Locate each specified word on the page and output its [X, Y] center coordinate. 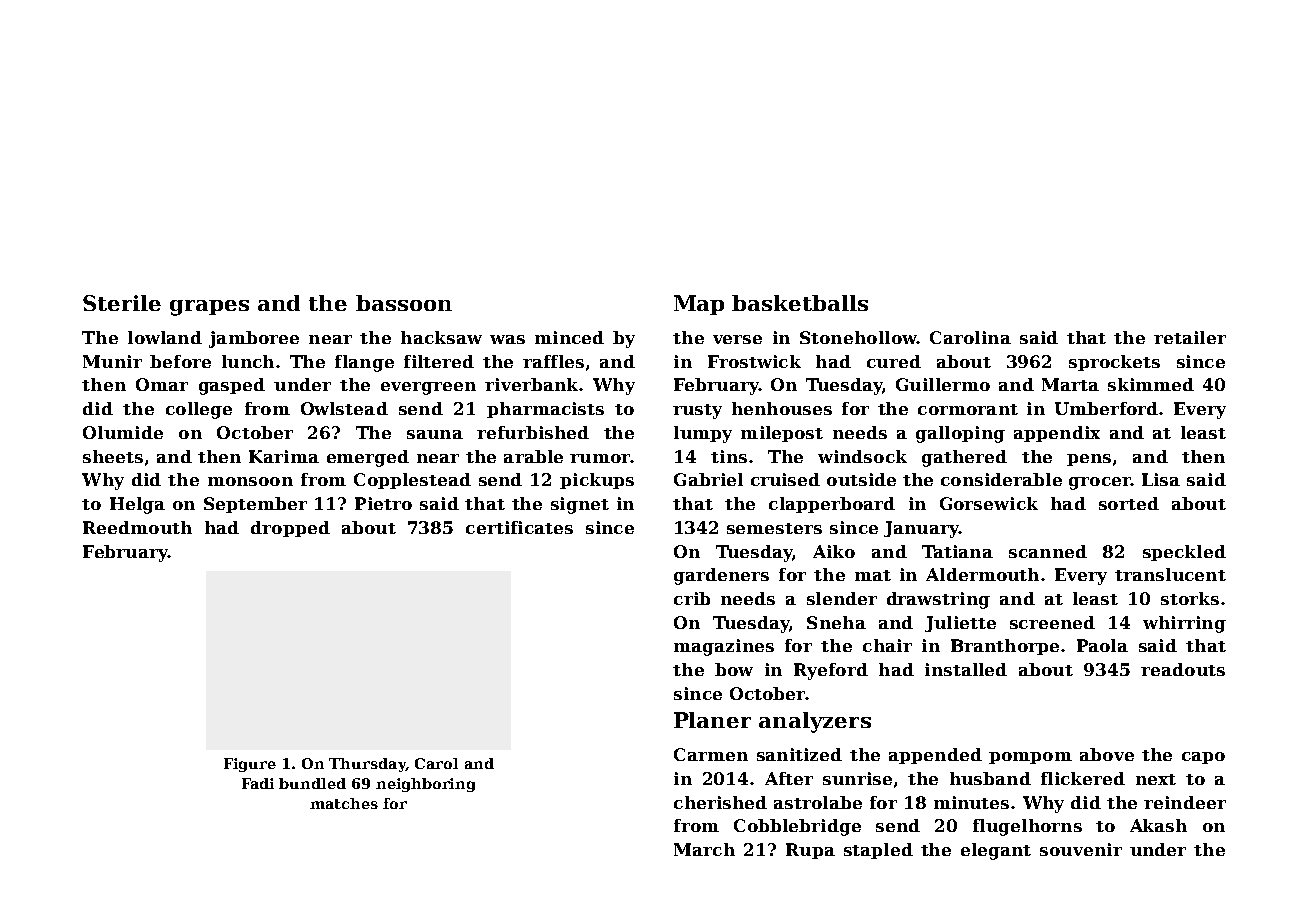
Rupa [810, 851]
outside [861, 479]
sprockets [1114, 363]
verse [737, 339]
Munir [112, 361]
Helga [137, 505]
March [704, 849]
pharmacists [545, 410]
